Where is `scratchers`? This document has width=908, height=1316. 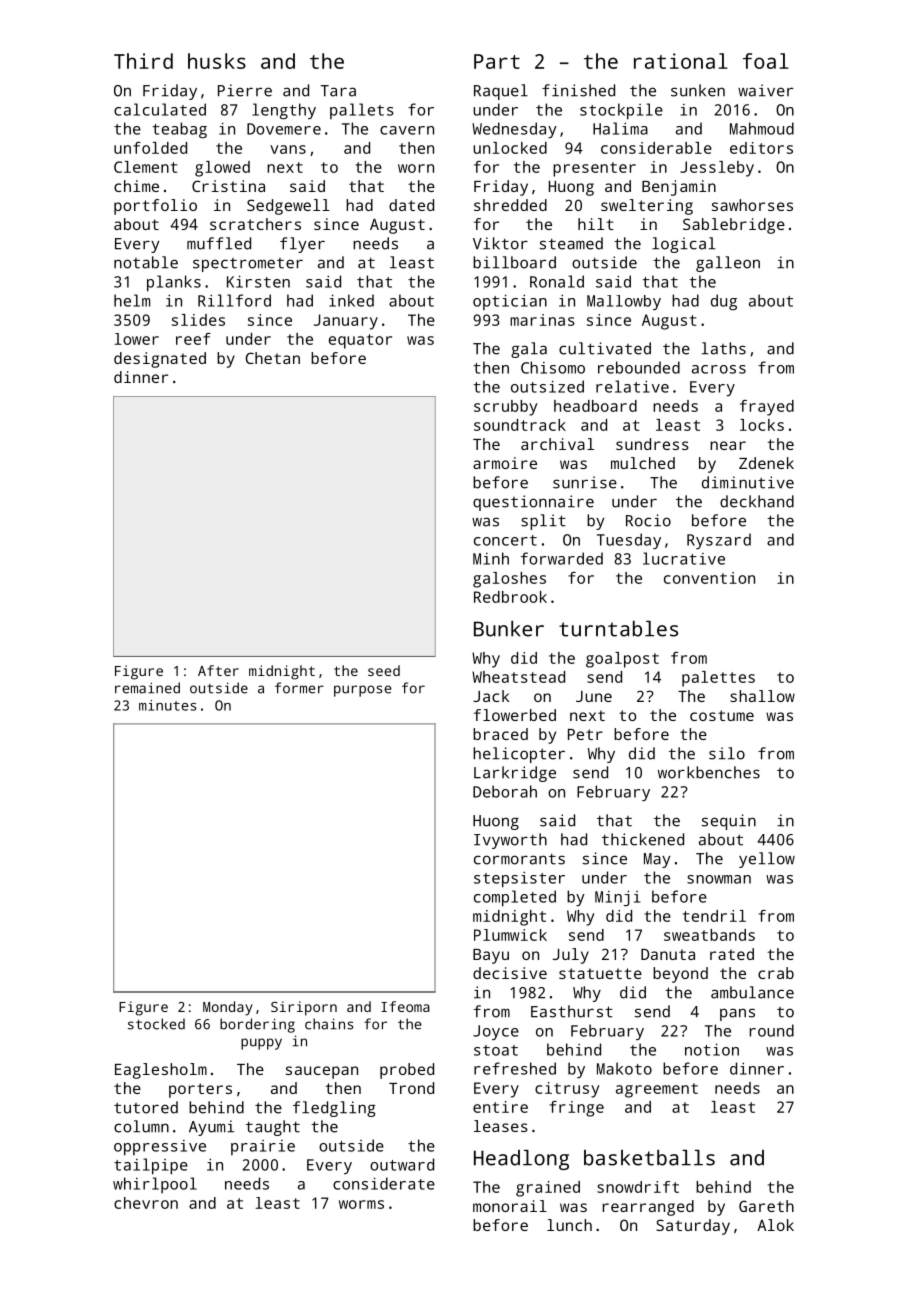 scratchers is located at coordinates (255, 224).
